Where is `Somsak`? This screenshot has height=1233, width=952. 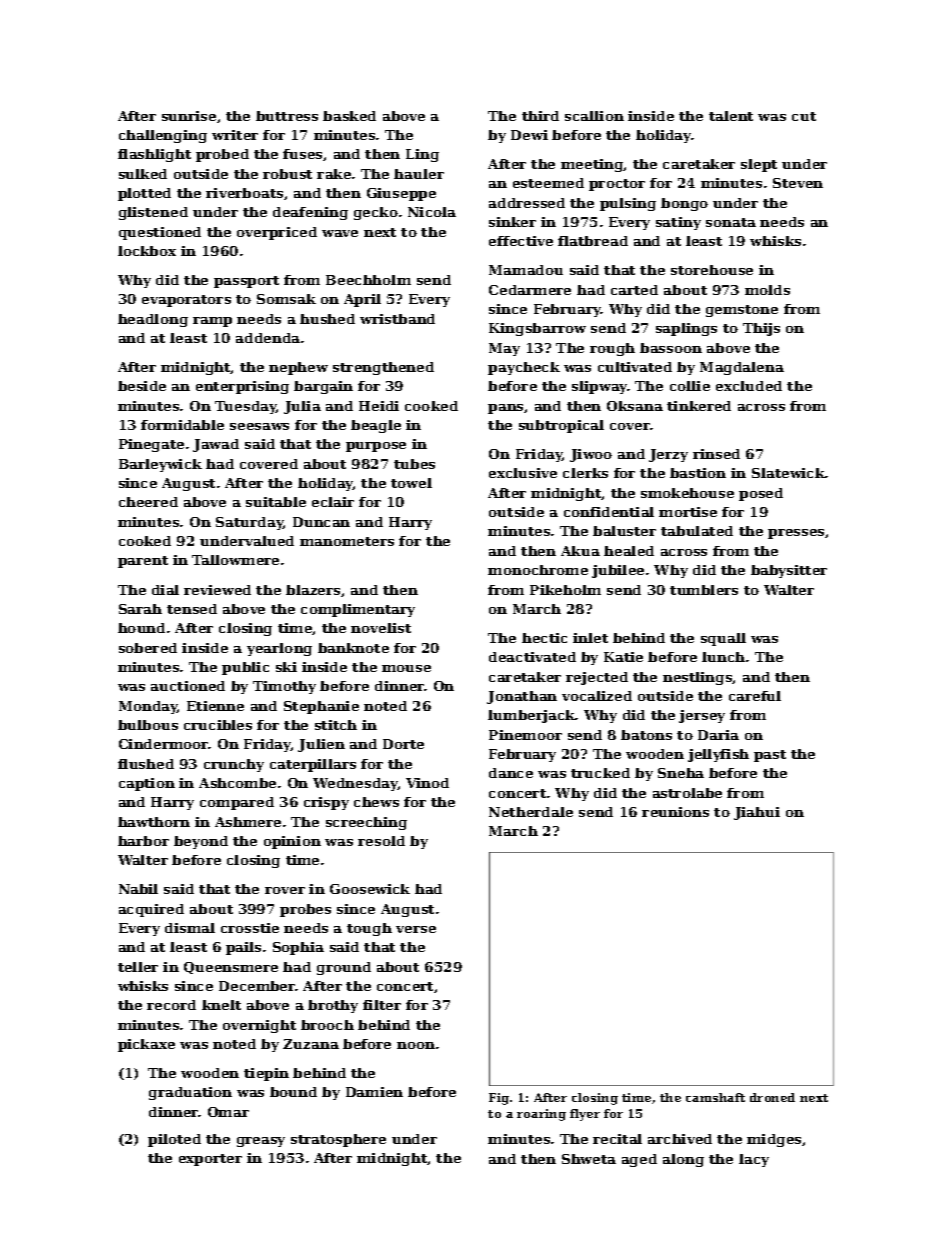
Somsak is located at coordinates (286, 299).
